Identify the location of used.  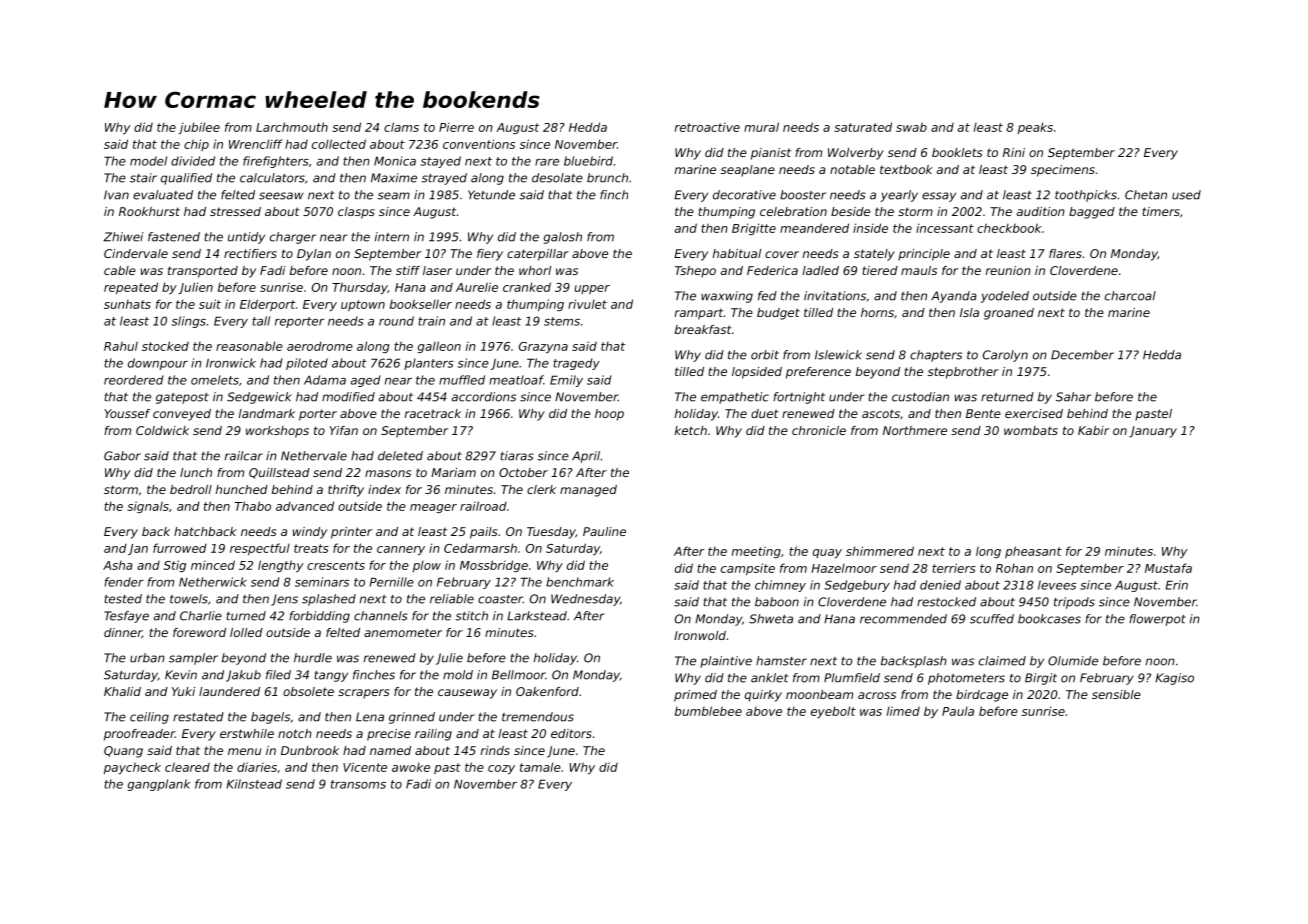
(1186, 195).
